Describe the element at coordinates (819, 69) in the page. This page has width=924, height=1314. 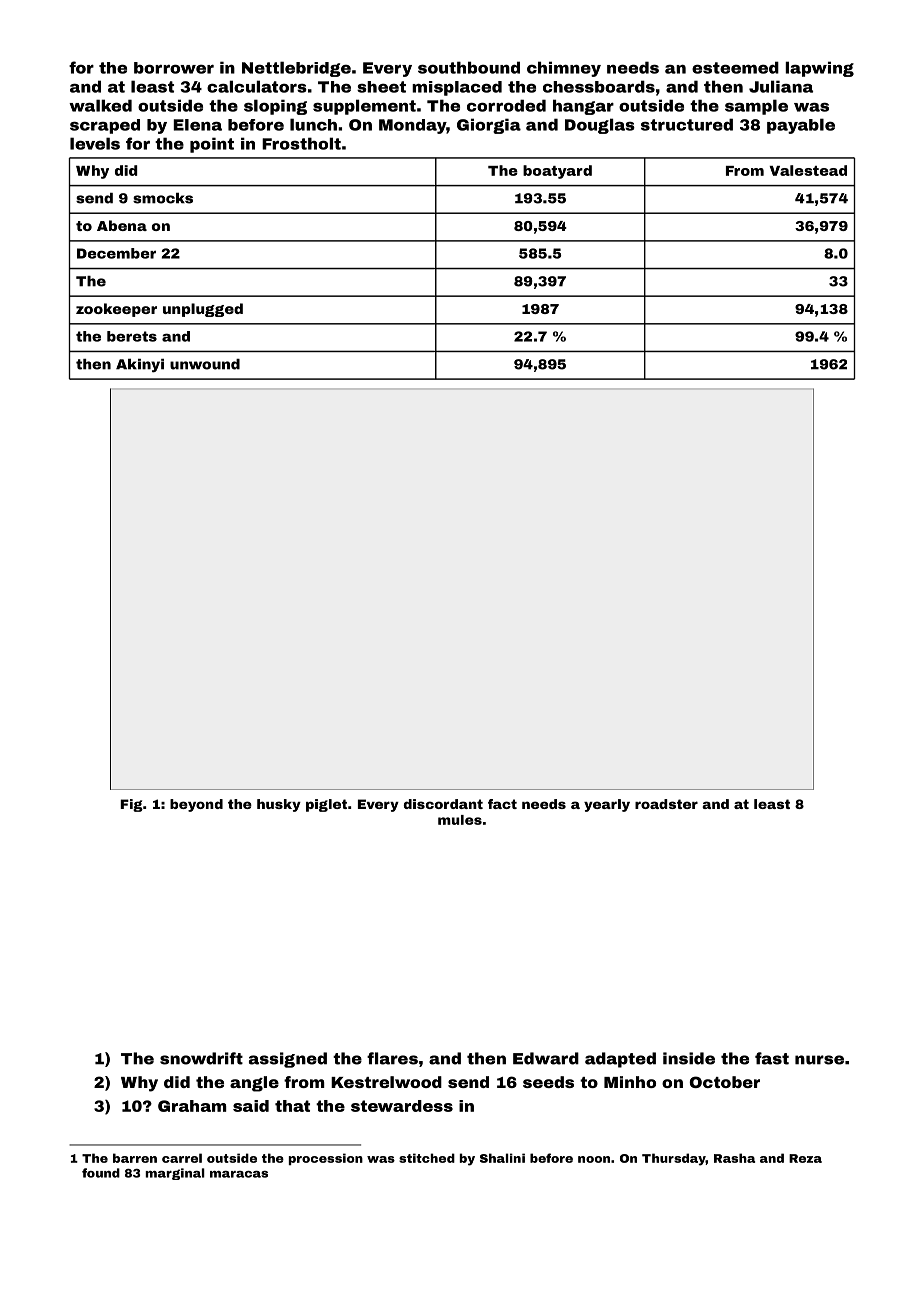
I see `lapwing` at that location.
